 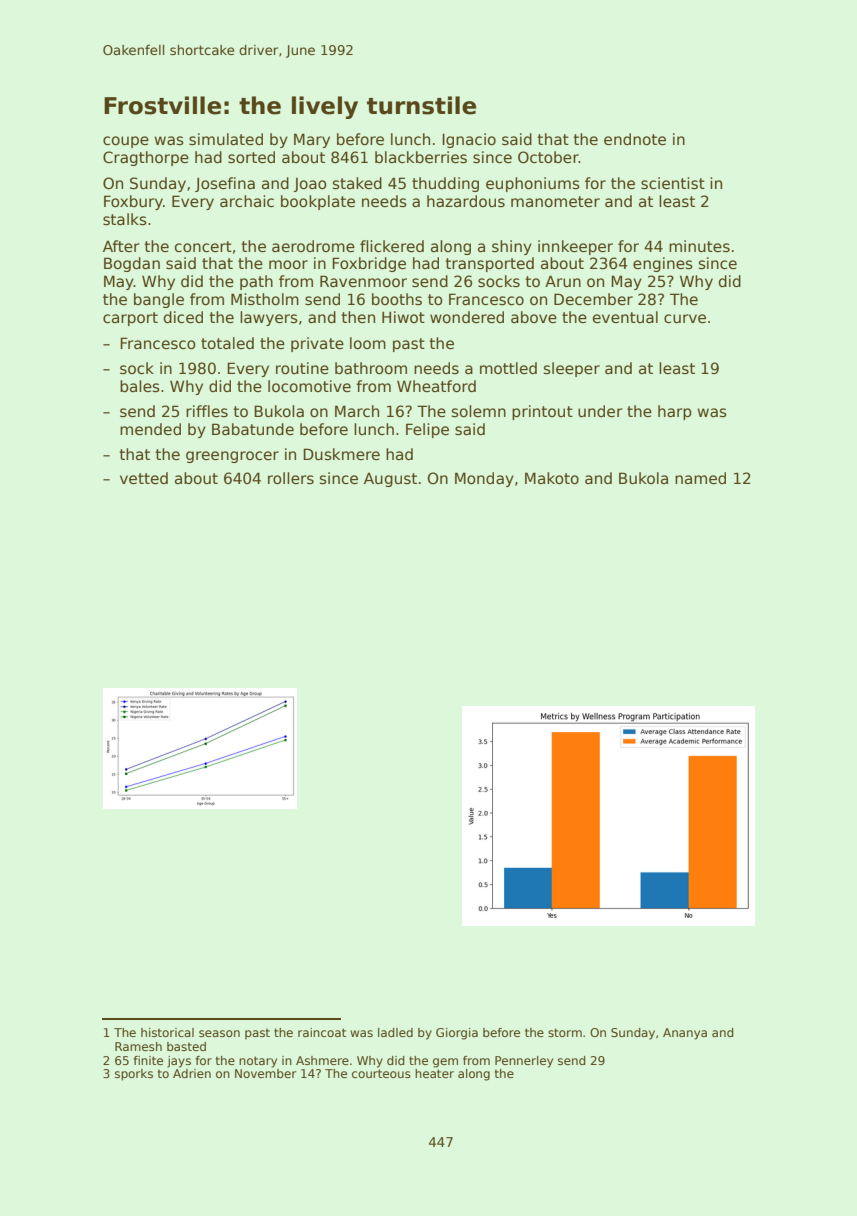 What do you see at coordinates (186, 1046) in the screenshot?
I see `basted` at bounding box center [186, 1046].
